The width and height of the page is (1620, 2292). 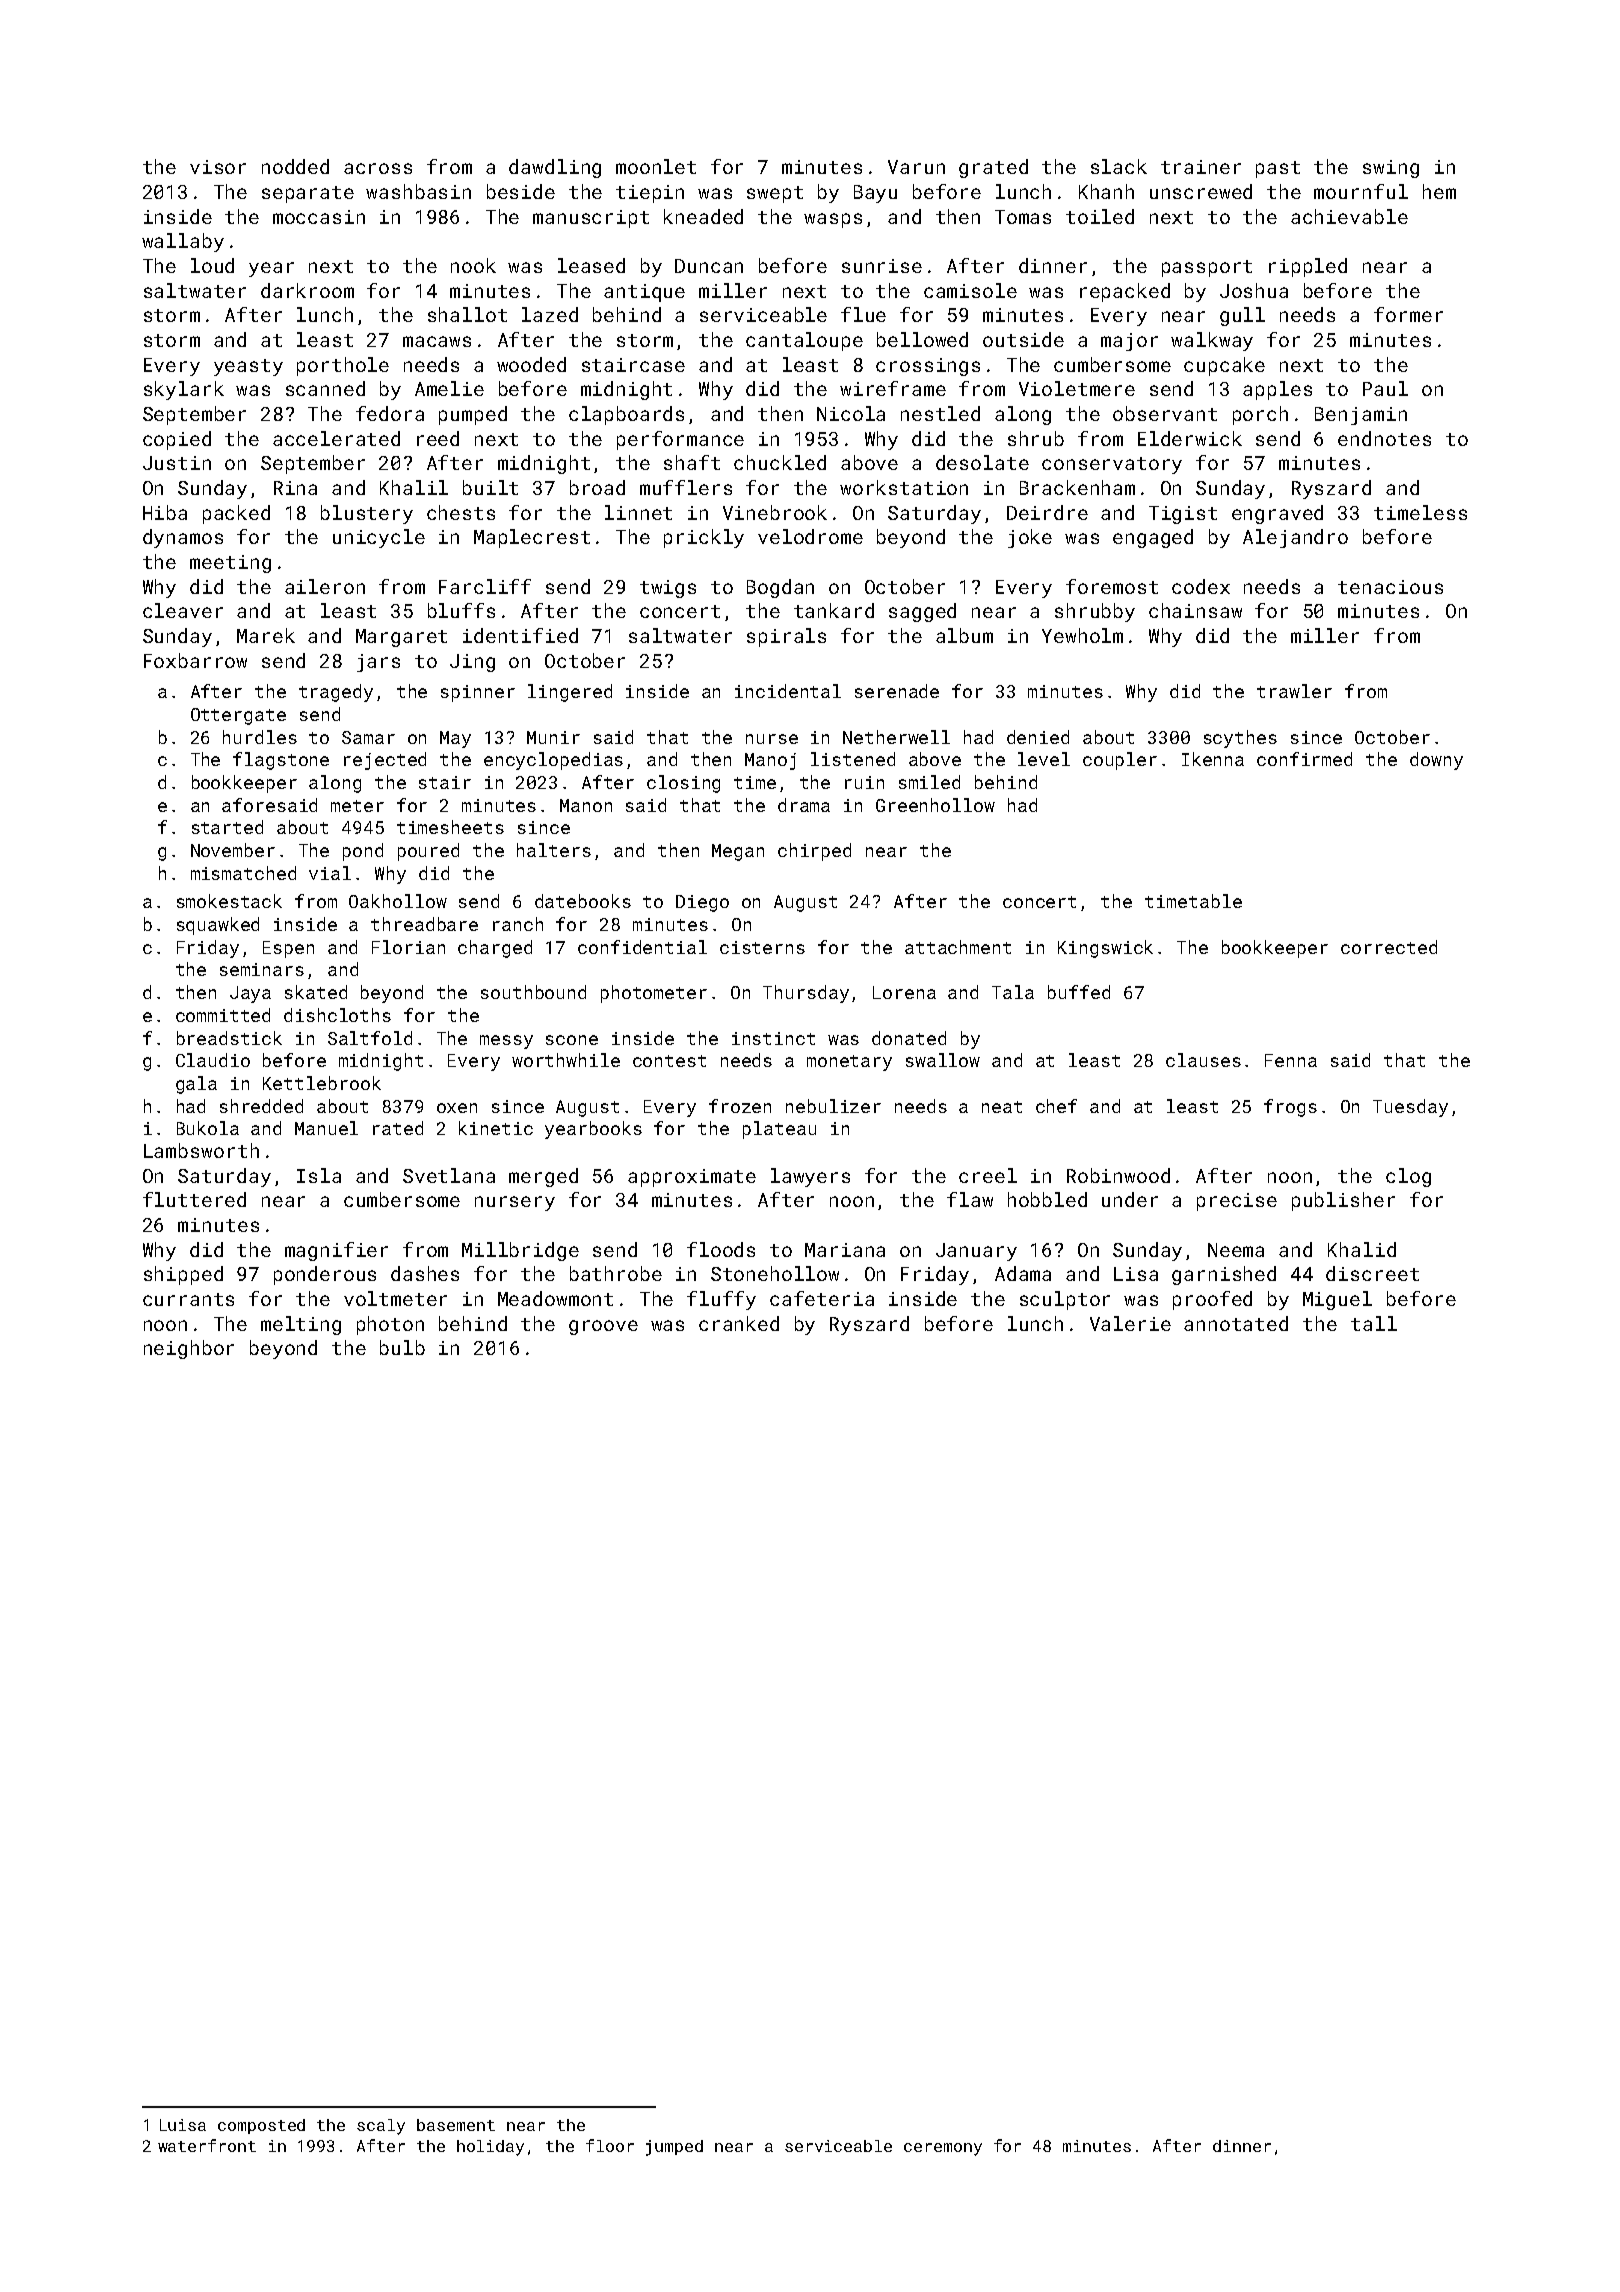 What do you see at coordinates (1038, 737) in the page?
I see `denied` at bounding box center [1038, 737].
